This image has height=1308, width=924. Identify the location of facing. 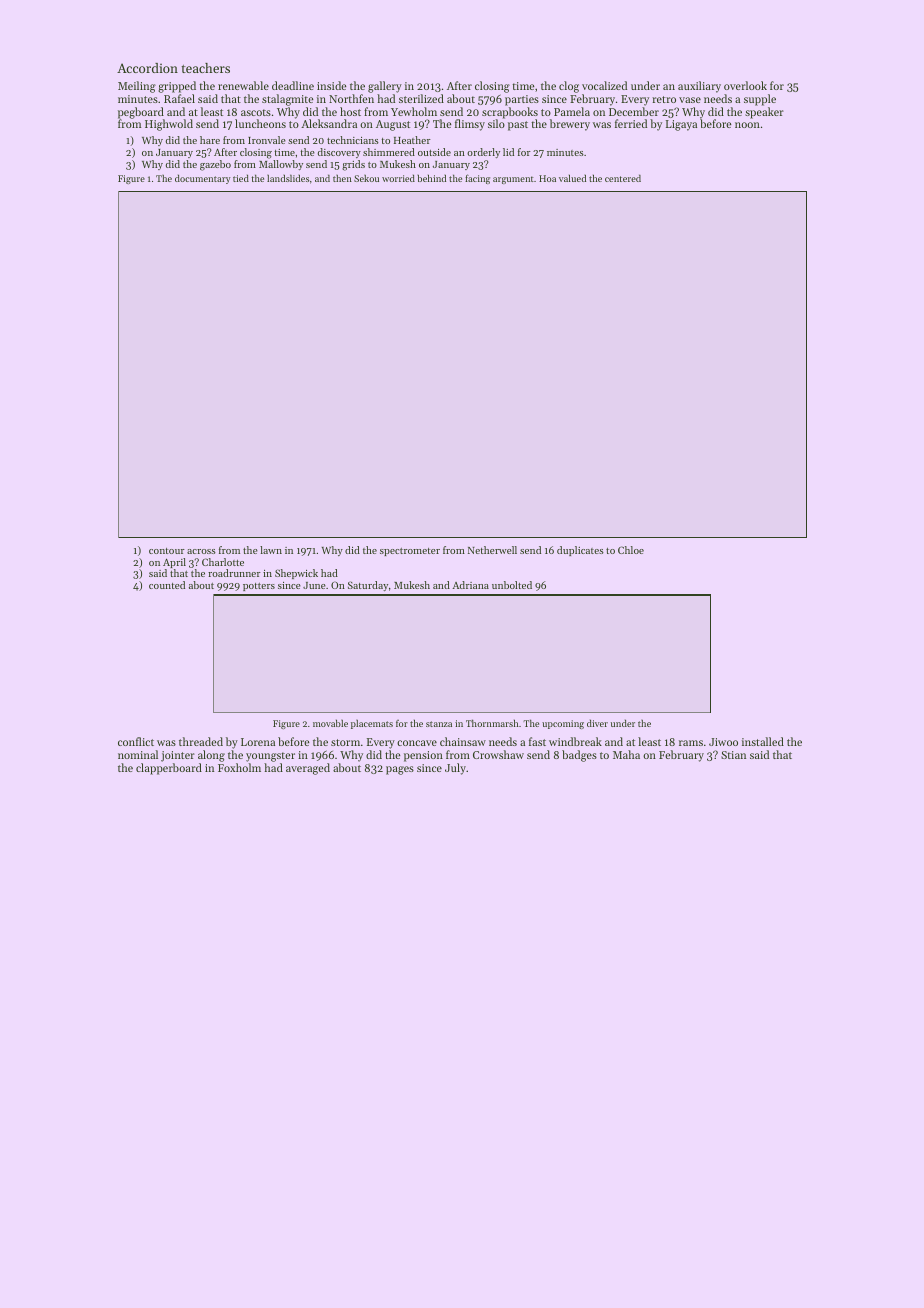
(477, 179).
